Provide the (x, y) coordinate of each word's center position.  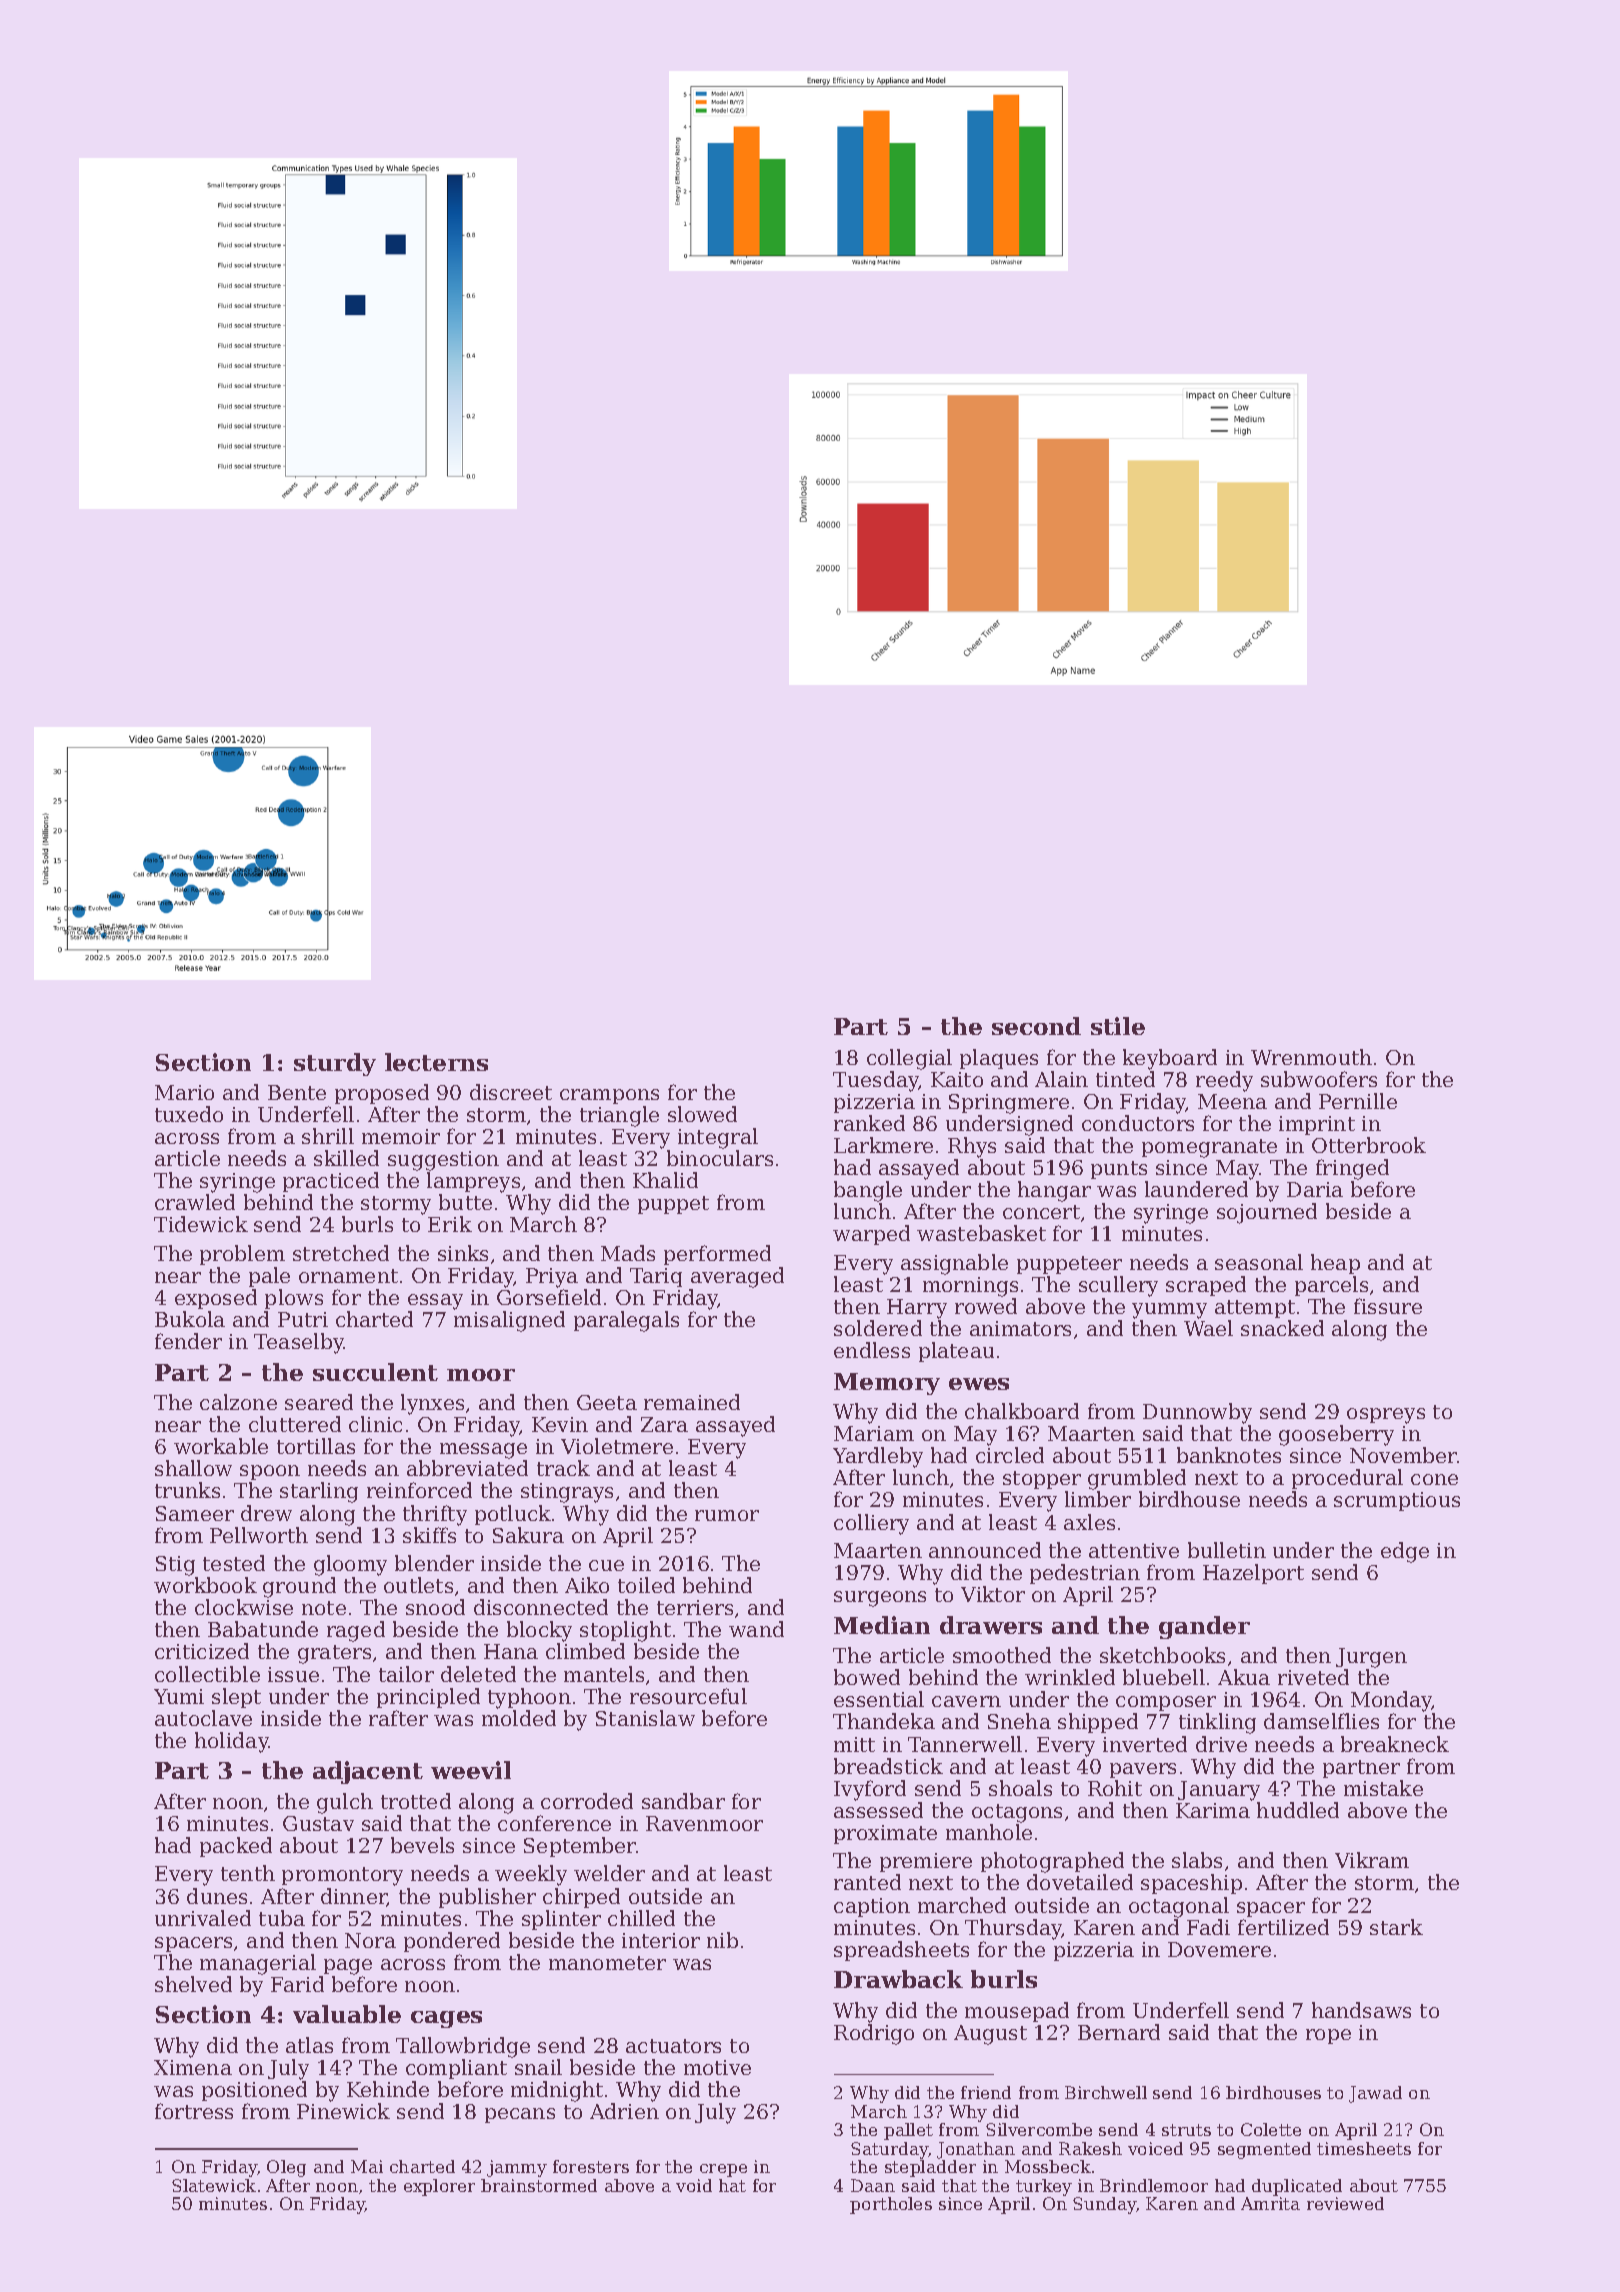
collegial (909, 1059)
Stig (175, 1566)
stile (1118, 1026)
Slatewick (214, 2185)
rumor (727, 1515)
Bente (297, 1092)
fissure (1388, 1306)
